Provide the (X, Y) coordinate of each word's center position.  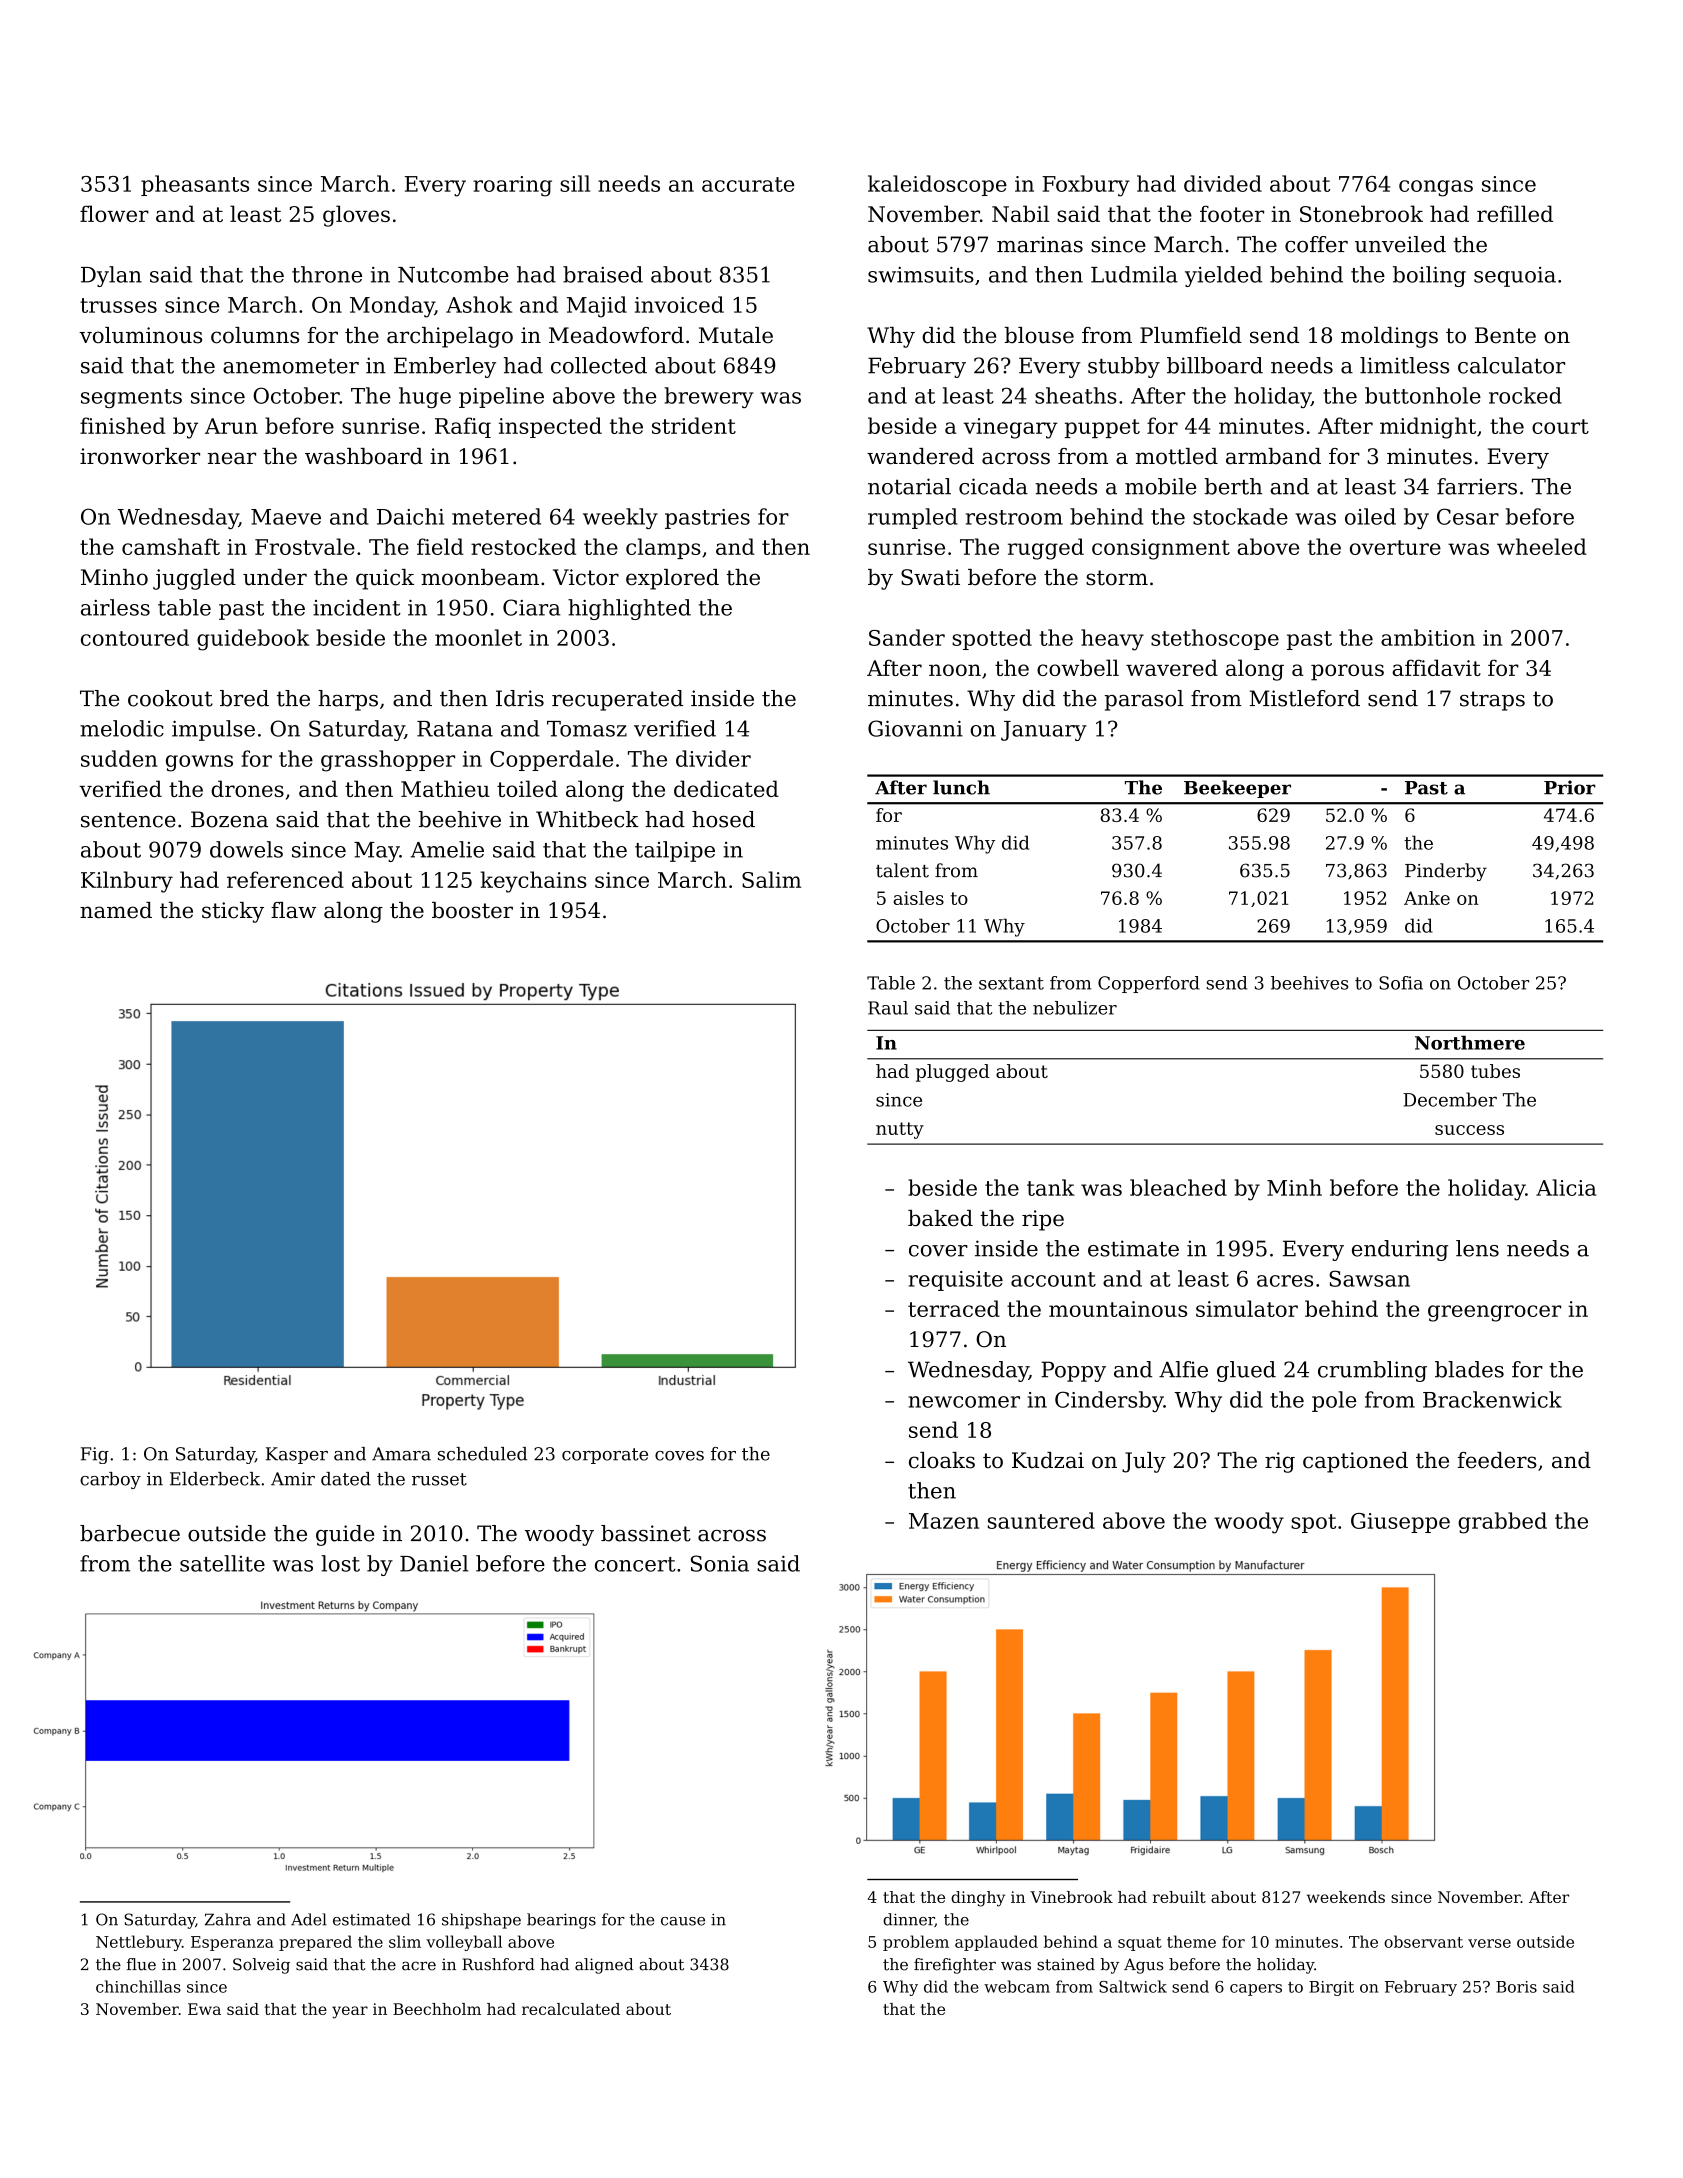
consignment (1161, 549)
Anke (1427, 898)
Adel (309, 1919)
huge (425, 397)
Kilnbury (127, 882)
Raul (888, 1008)
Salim (771, 879)
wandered (920, 456)
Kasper (297, 1455)
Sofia (1401, 983)
